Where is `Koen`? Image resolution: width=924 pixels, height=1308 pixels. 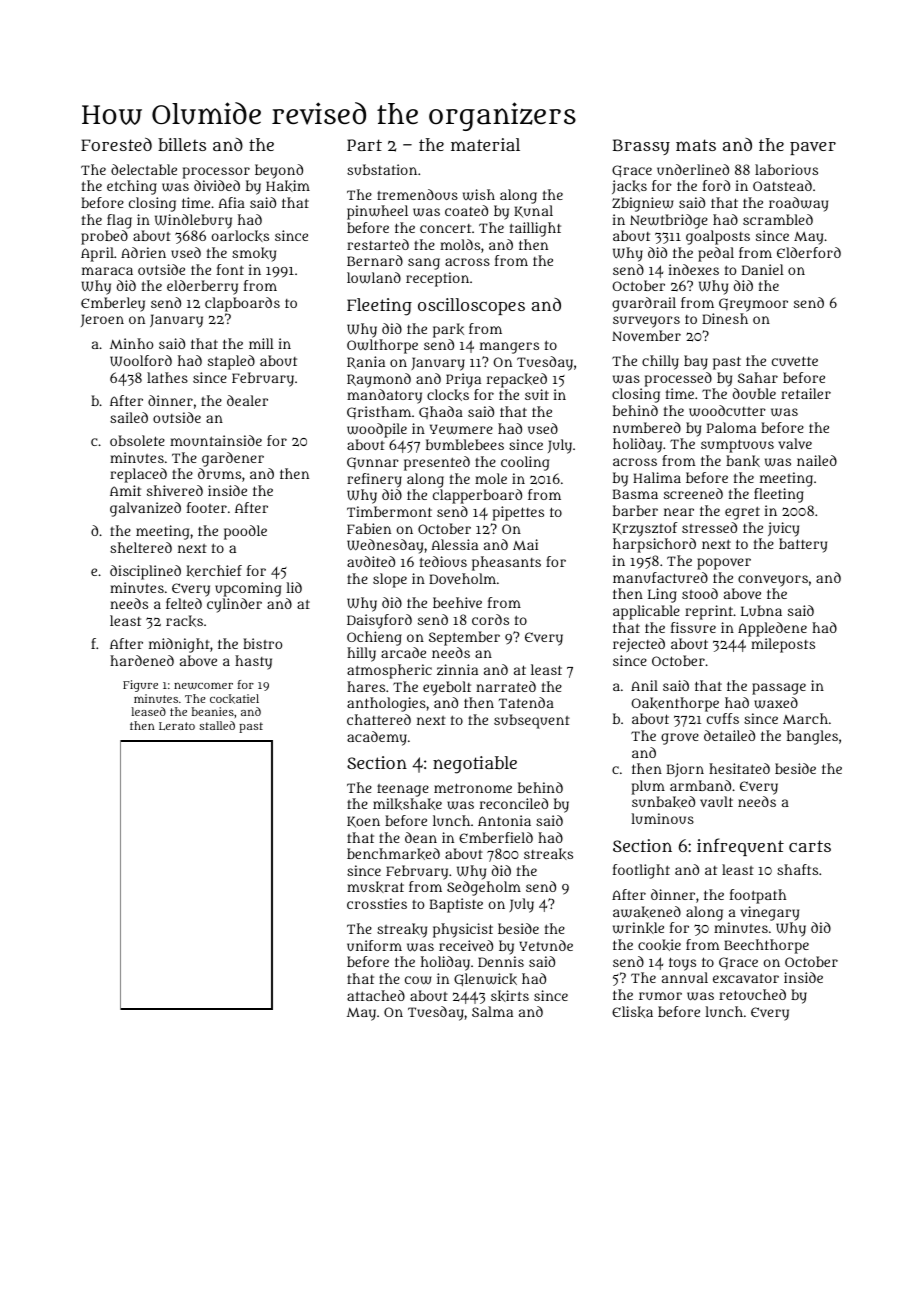
Koen is located at coordinates (363, 822).
